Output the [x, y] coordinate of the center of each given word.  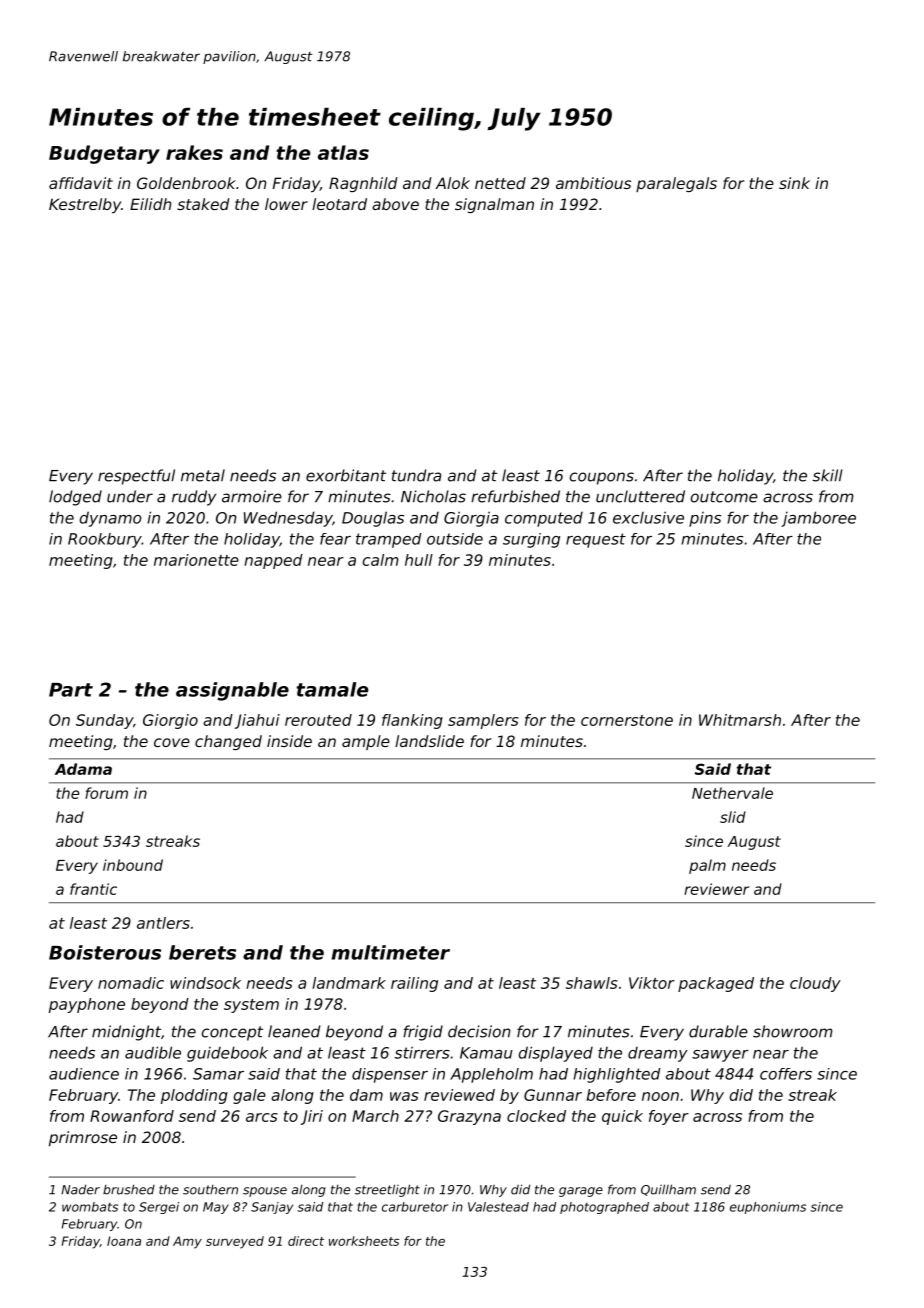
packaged [716, 984]
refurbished [515, 496]
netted [500, 183]
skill [828, 475]
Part [71, 690]
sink [794, 183]
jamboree [818, 519]
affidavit [81, 183]
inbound [133, 865]
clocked [536, 1116]
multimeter [391, 952]
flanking [412, 721]
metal [203, 475]
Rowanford [132, 1116]
